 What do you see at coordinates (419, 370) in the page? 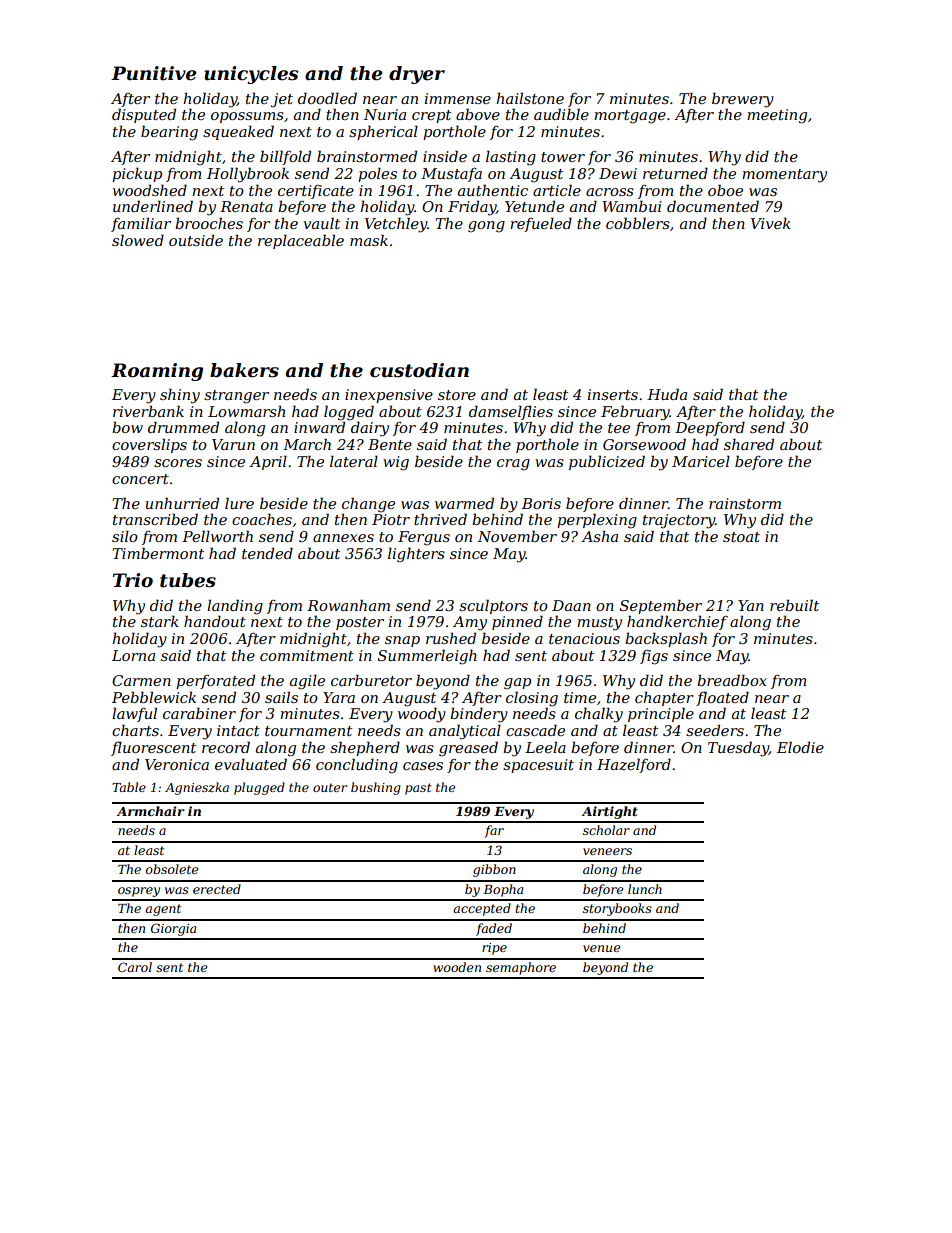
I see `custodian` at bounding box center [419, 370].
